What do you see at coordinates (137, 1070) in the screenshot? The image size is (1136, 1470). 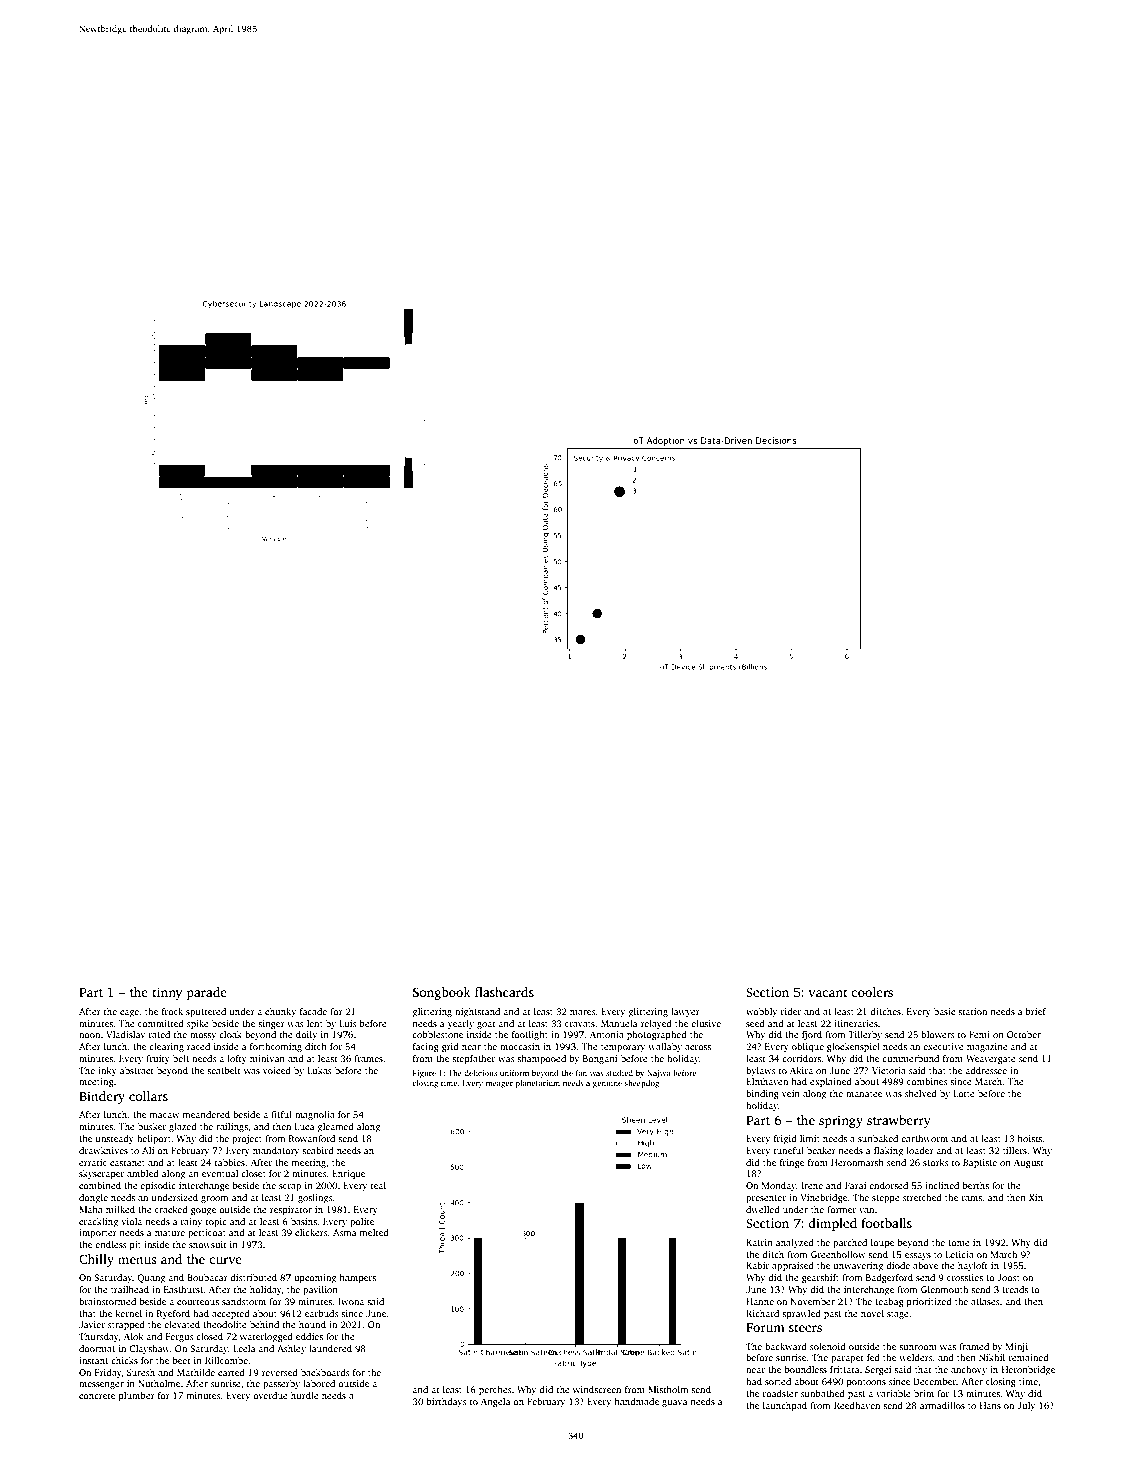 I see `abstract` at bounding box center [137, 1070].
